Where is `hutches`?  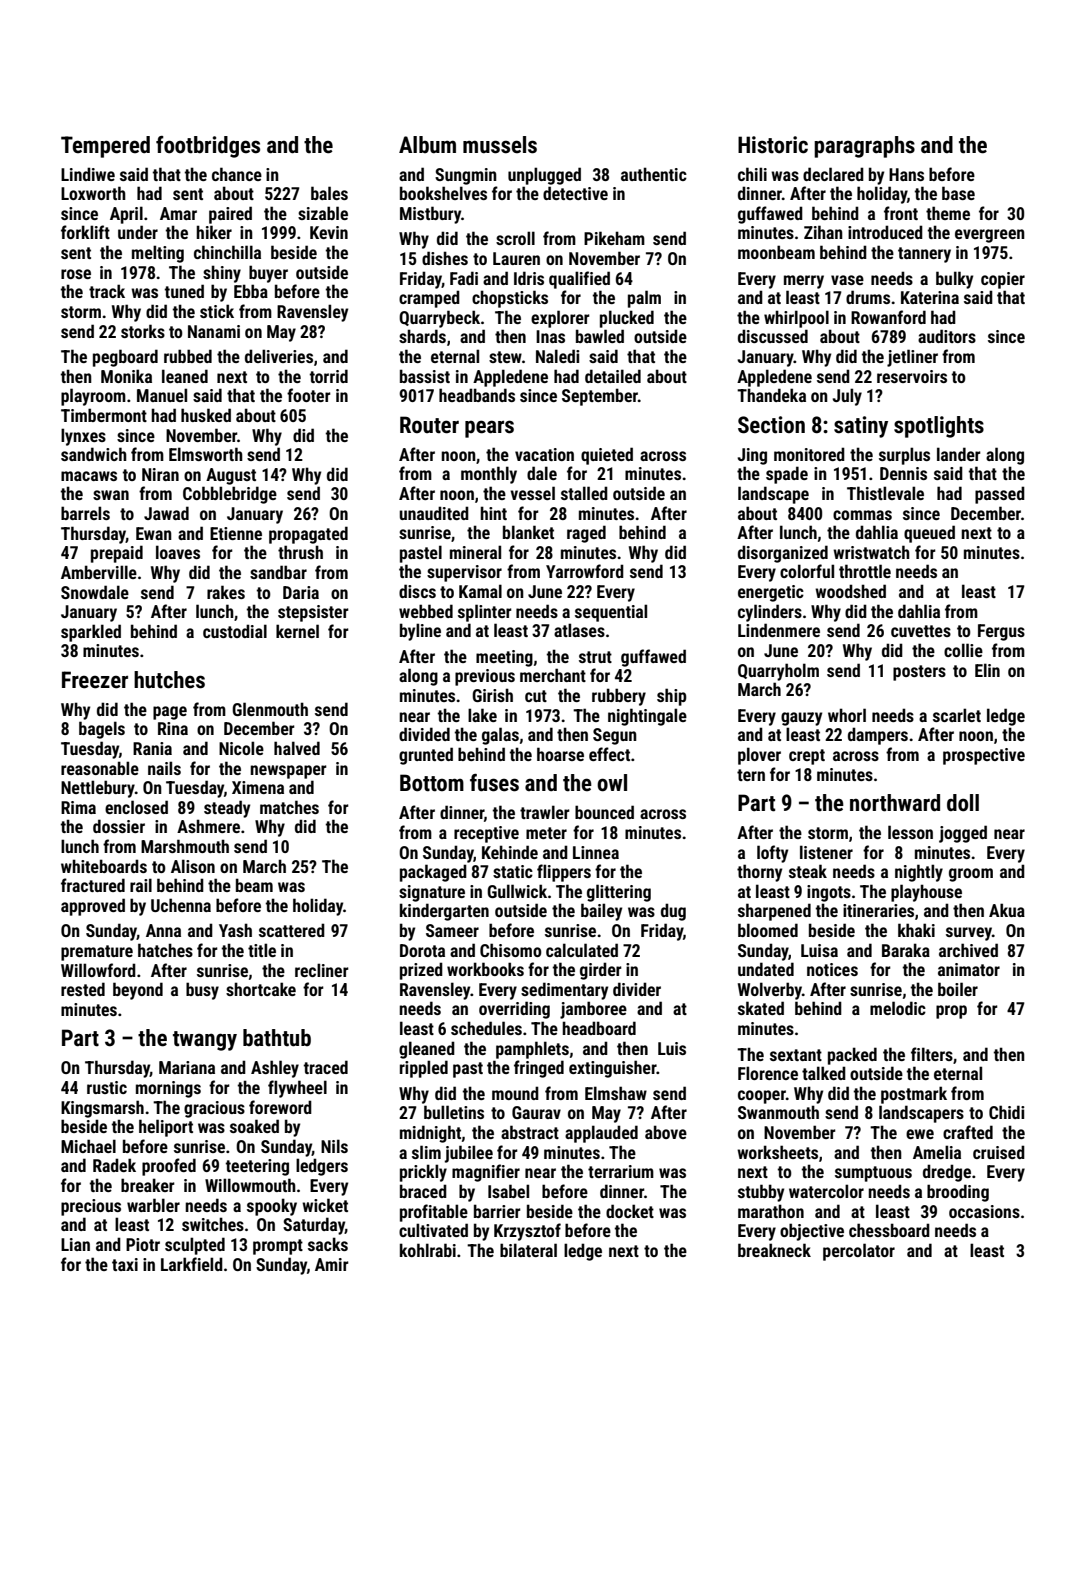 hutches is located at coordinates (169, 680).
